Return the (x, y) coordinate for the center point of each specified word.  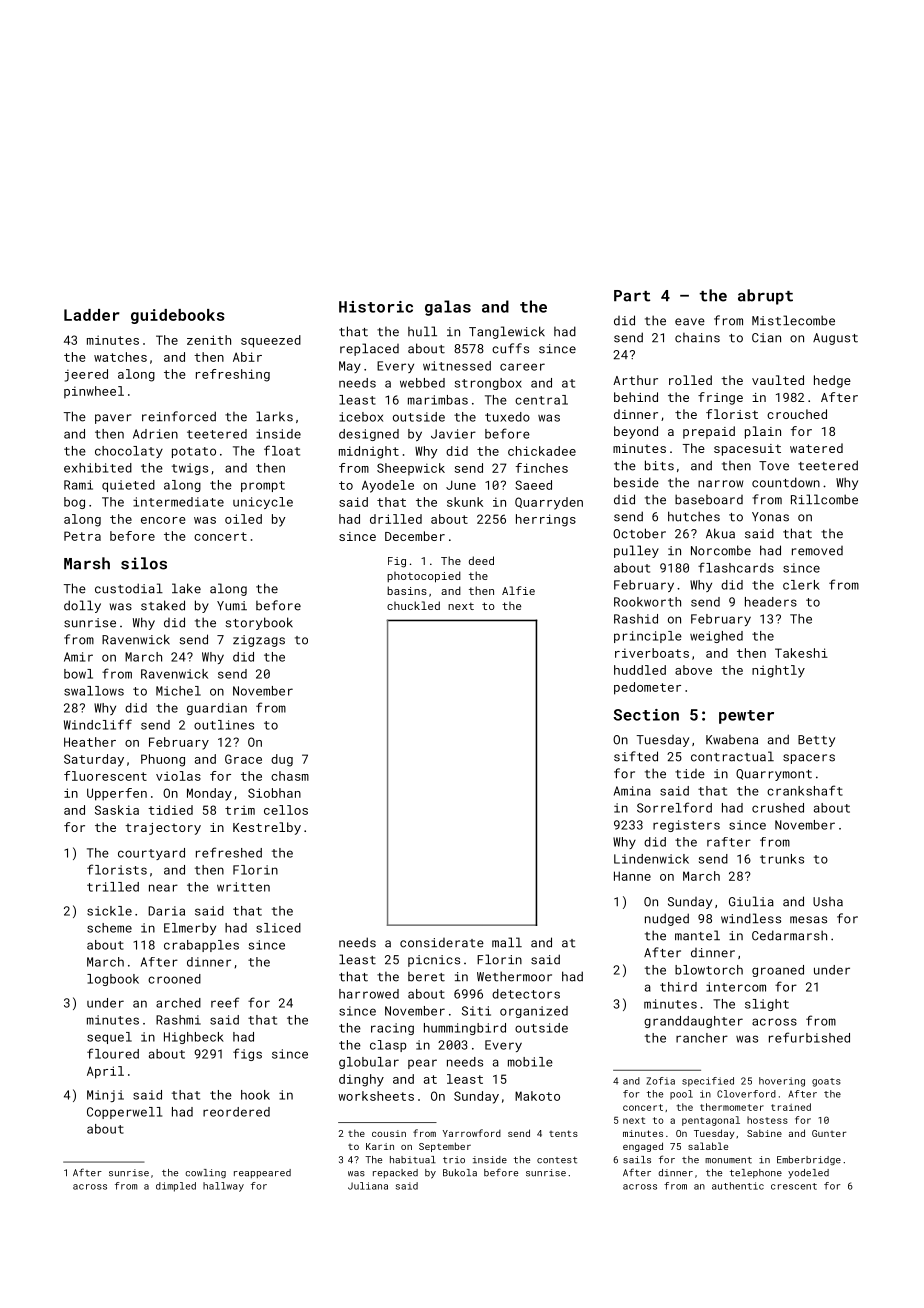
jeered (86, 375)
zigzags (259, 641)
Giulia (751, 901)
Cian (766, 338)
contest (557, 1160)
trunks (782, 859)
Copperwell (124, 1113)
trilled (113, 887)
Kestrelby (267, 828)
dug (282, 760)
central (541, 400)
